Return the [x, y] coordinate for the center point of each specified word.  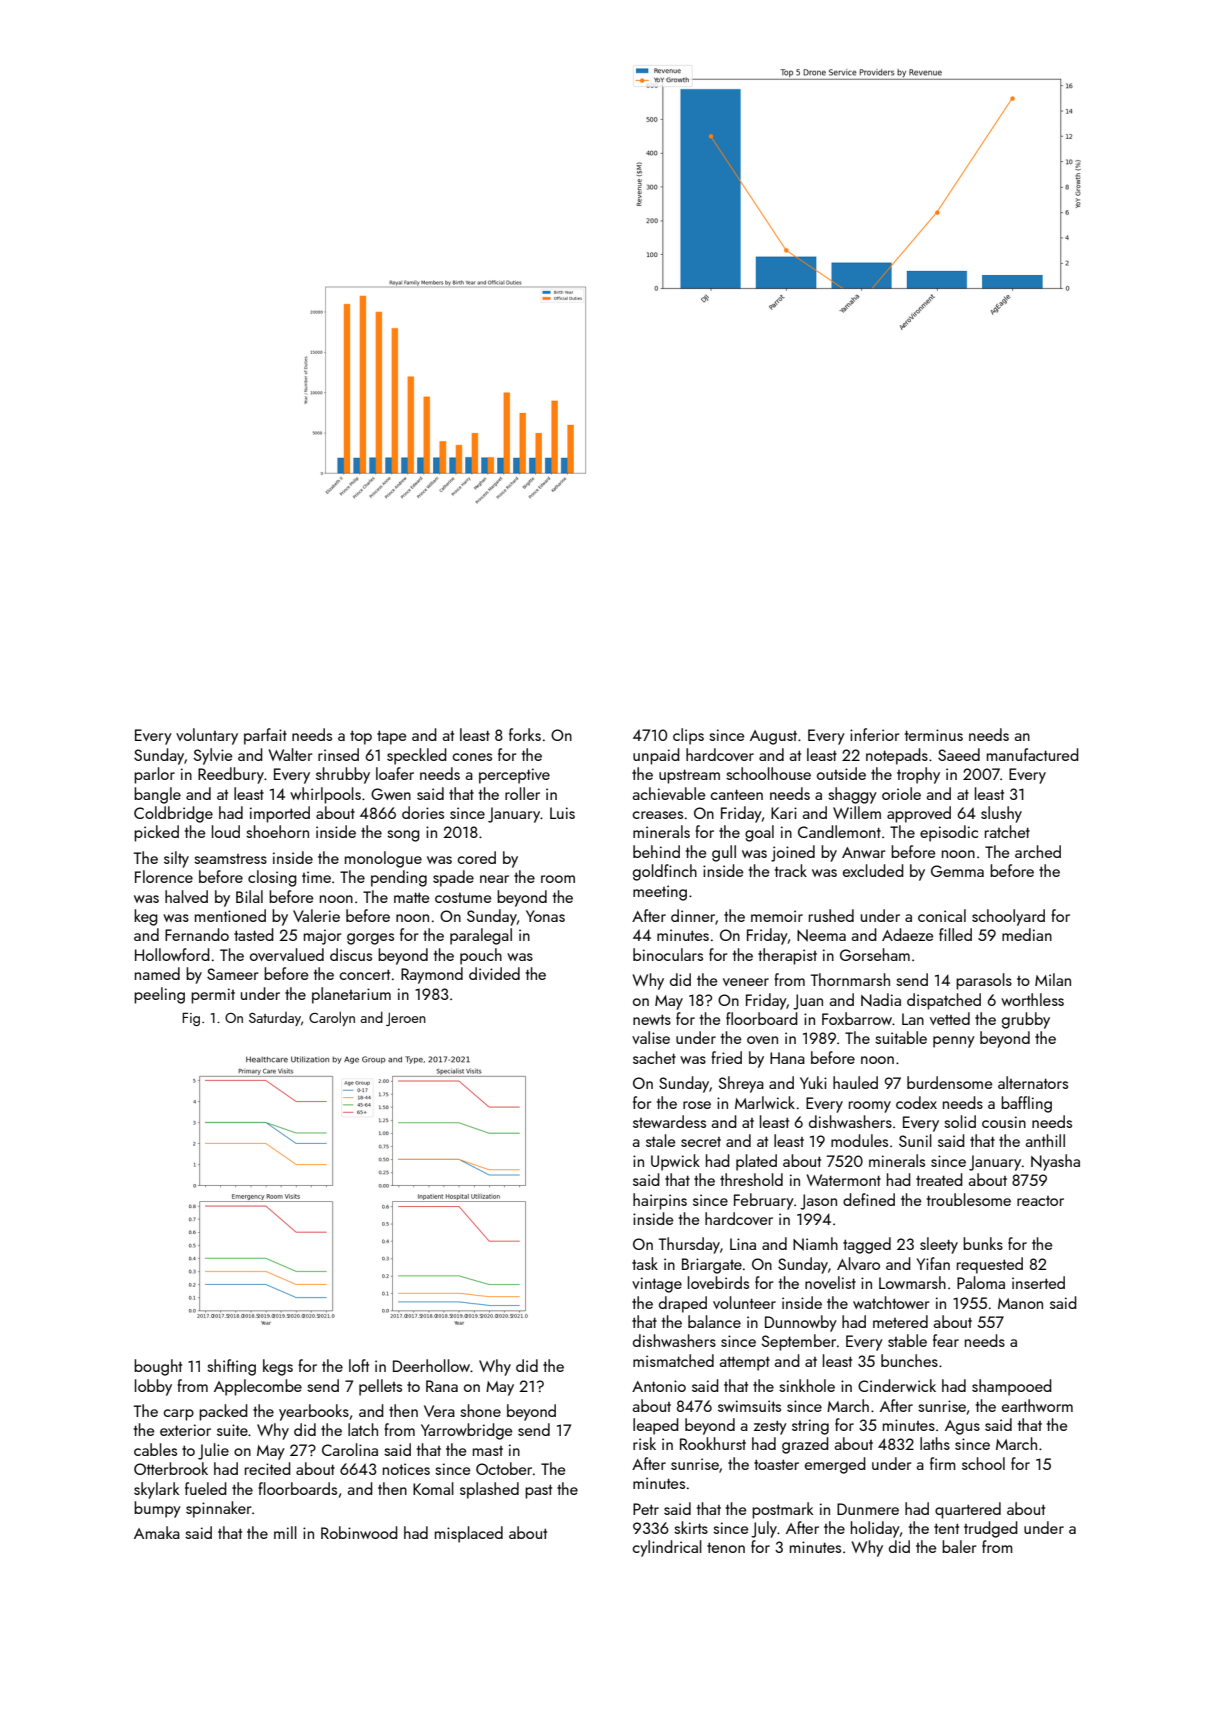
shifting [231, 1367]
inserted [1038, 1282]
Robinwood [359, 1532]
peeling [159, 995]
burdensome [949, 1082]
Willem [857, 812]
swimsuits [749, 1406]
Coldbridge [173, 814]
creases [657, 815]
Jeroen [406, 1019]
